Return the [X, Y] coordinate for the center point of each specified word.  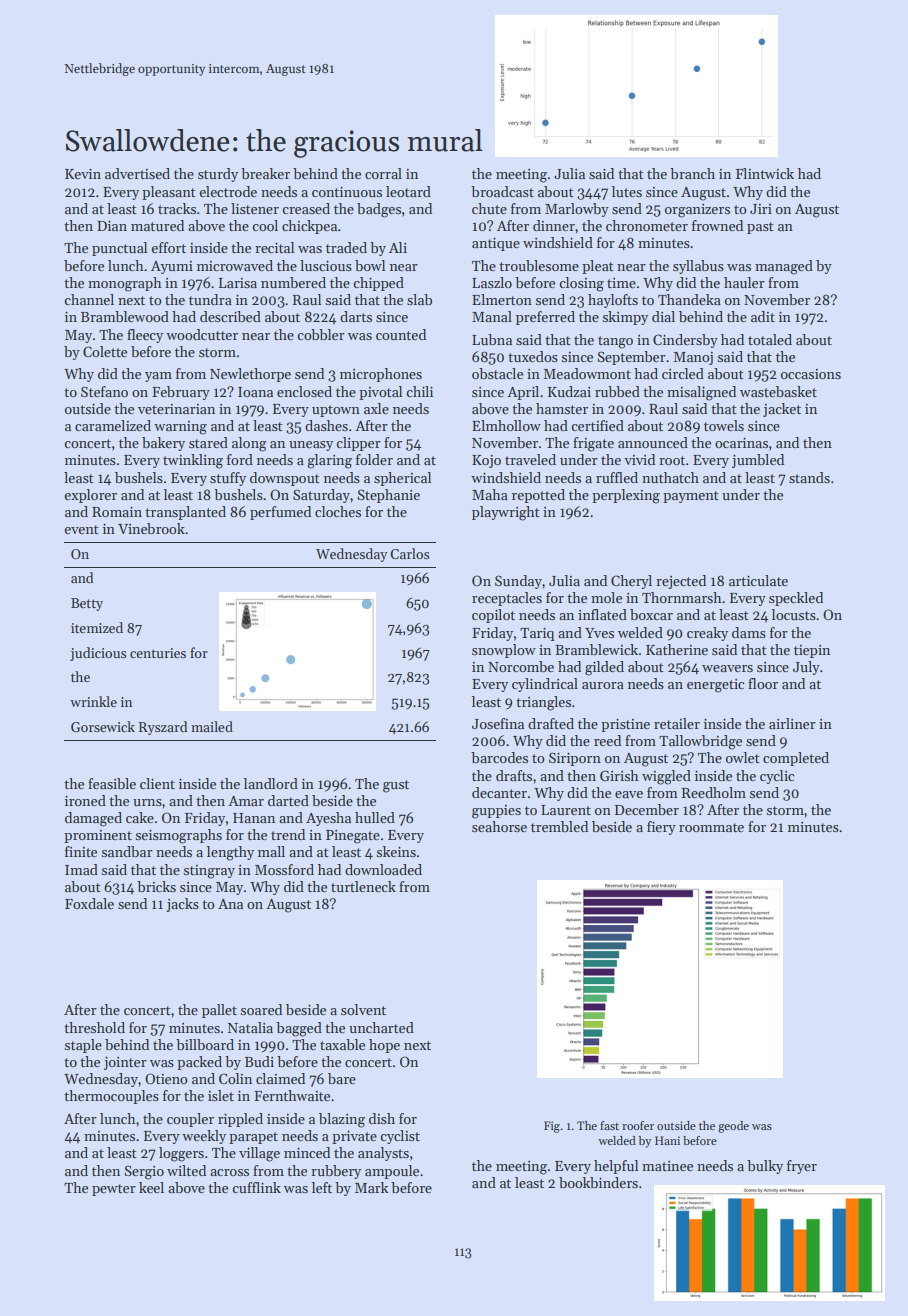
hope [384, 1046]
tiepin [812, 651]
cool [265, 225]
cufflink [256, 1187]
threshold [94, 1027]
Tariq [537, 634]
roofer [638, 1125]
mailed [212, 726]
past [760, 228]
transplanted [185, 513]
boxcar [651, 614]
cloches [338, 511]
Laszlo [492, 282]
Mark [371, 1187]
